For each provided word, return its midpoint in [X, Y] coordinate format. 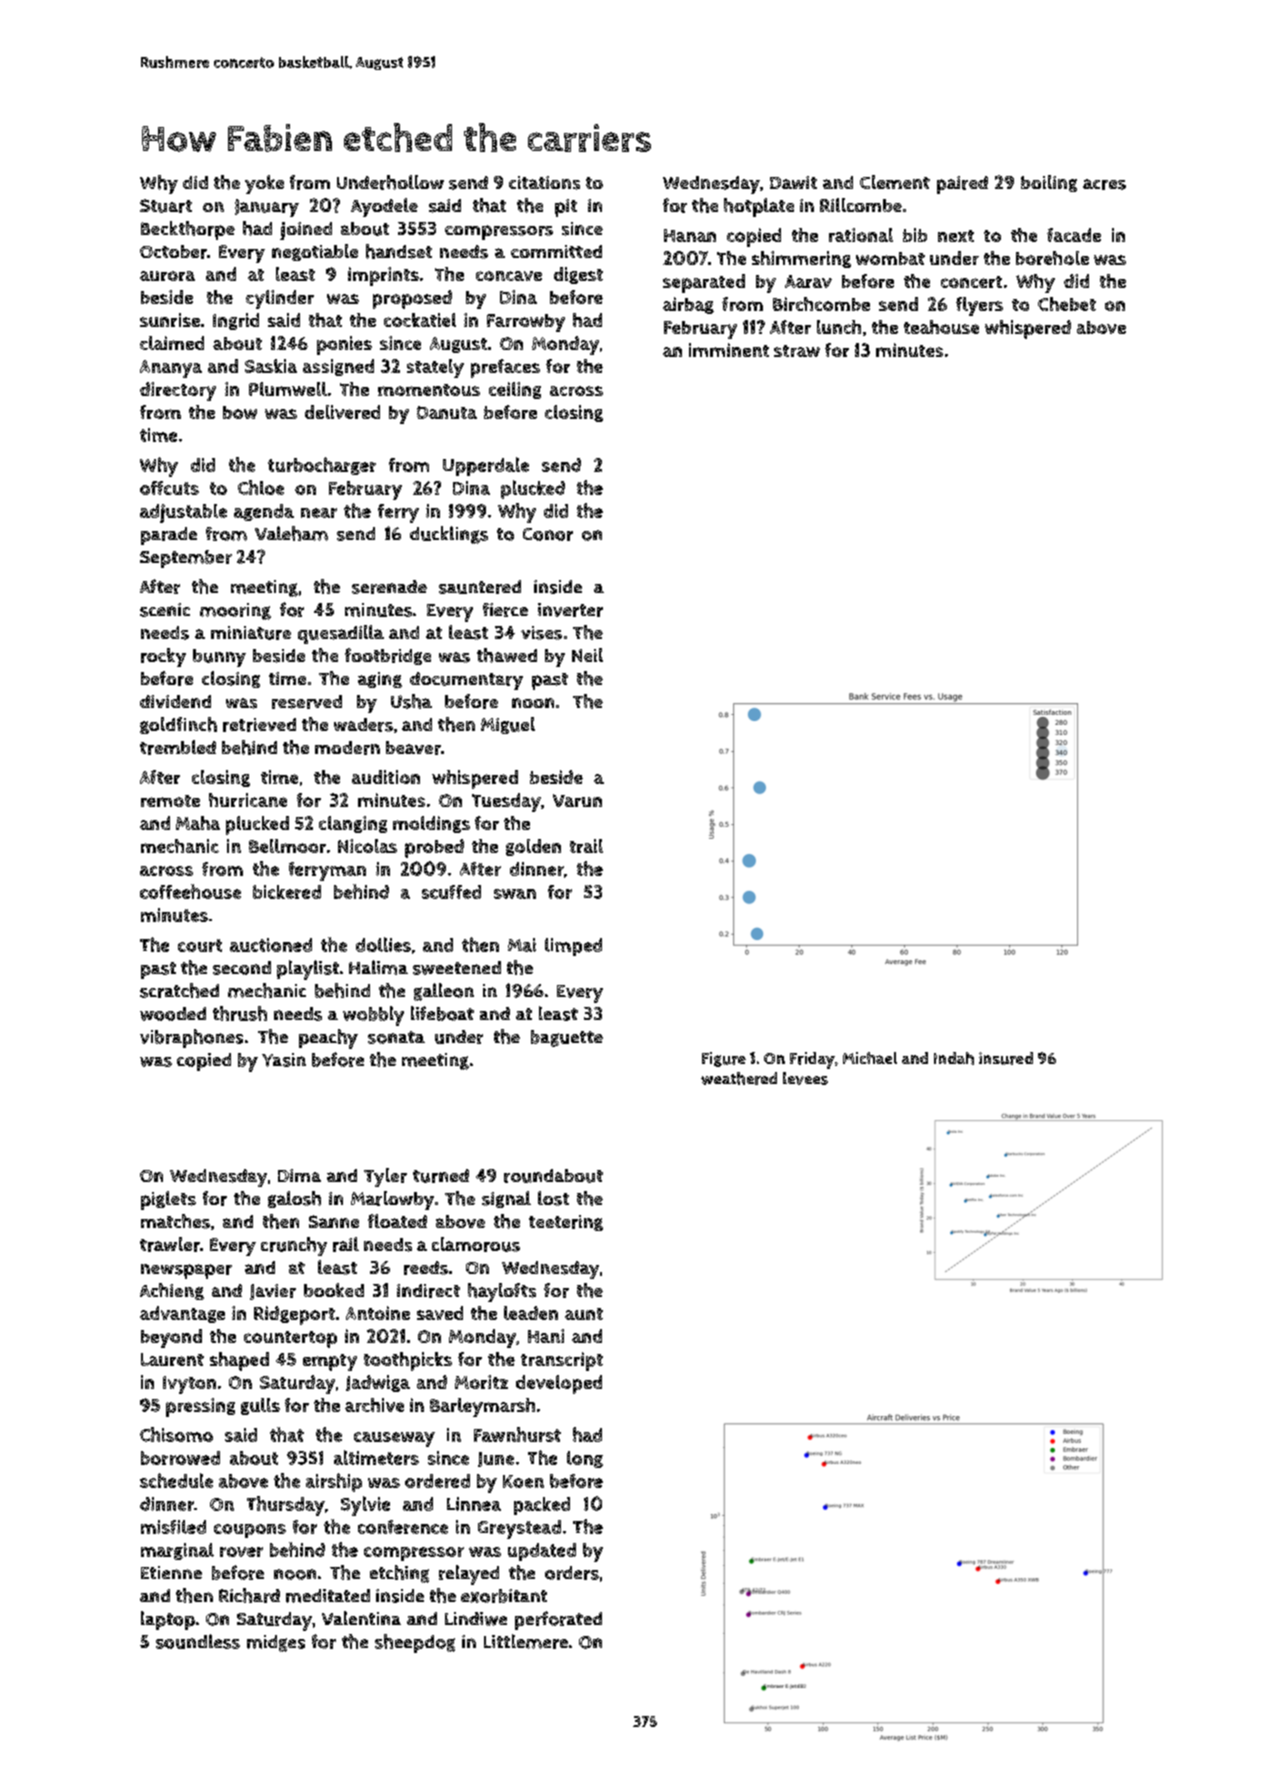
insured [1006, 1058]
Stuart [166, 206]
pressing [200, 1407]
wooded [173, 1014]
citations [544, 183]
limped [573, 947]
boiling [1049, 183]
